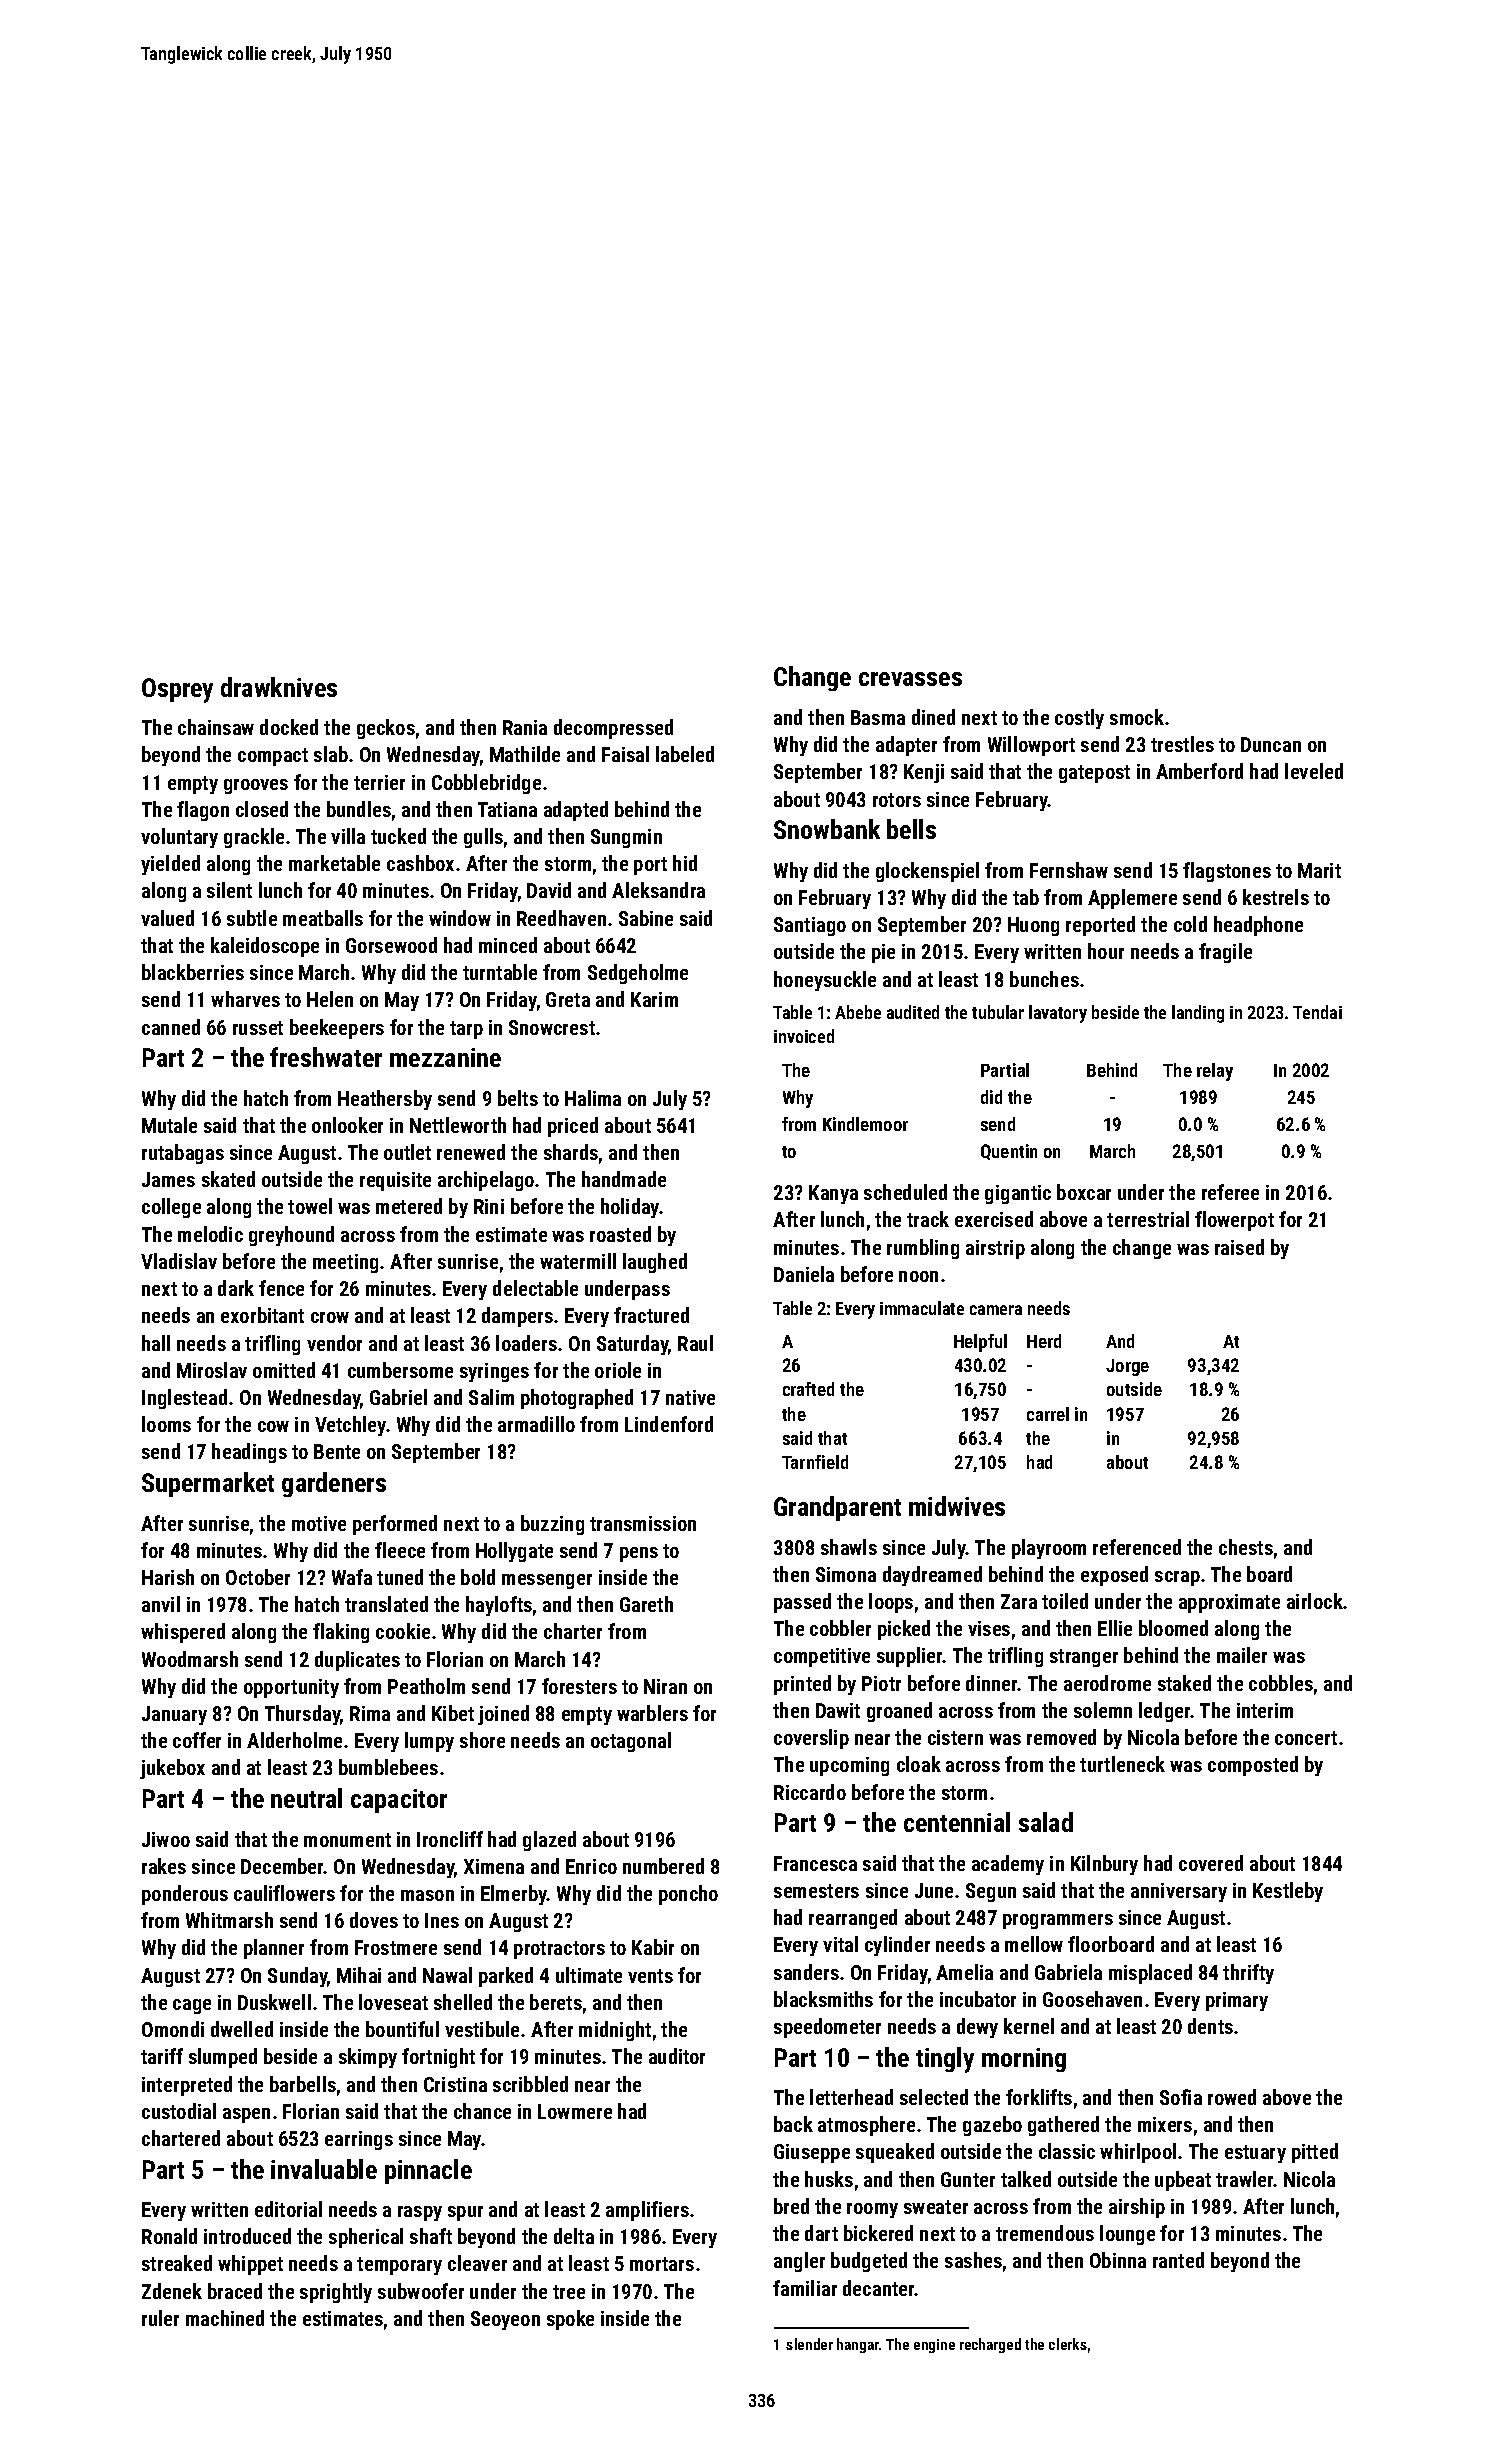 This document has width=1496, height=2464. I want to click on shaft, so click(431, 2236).
